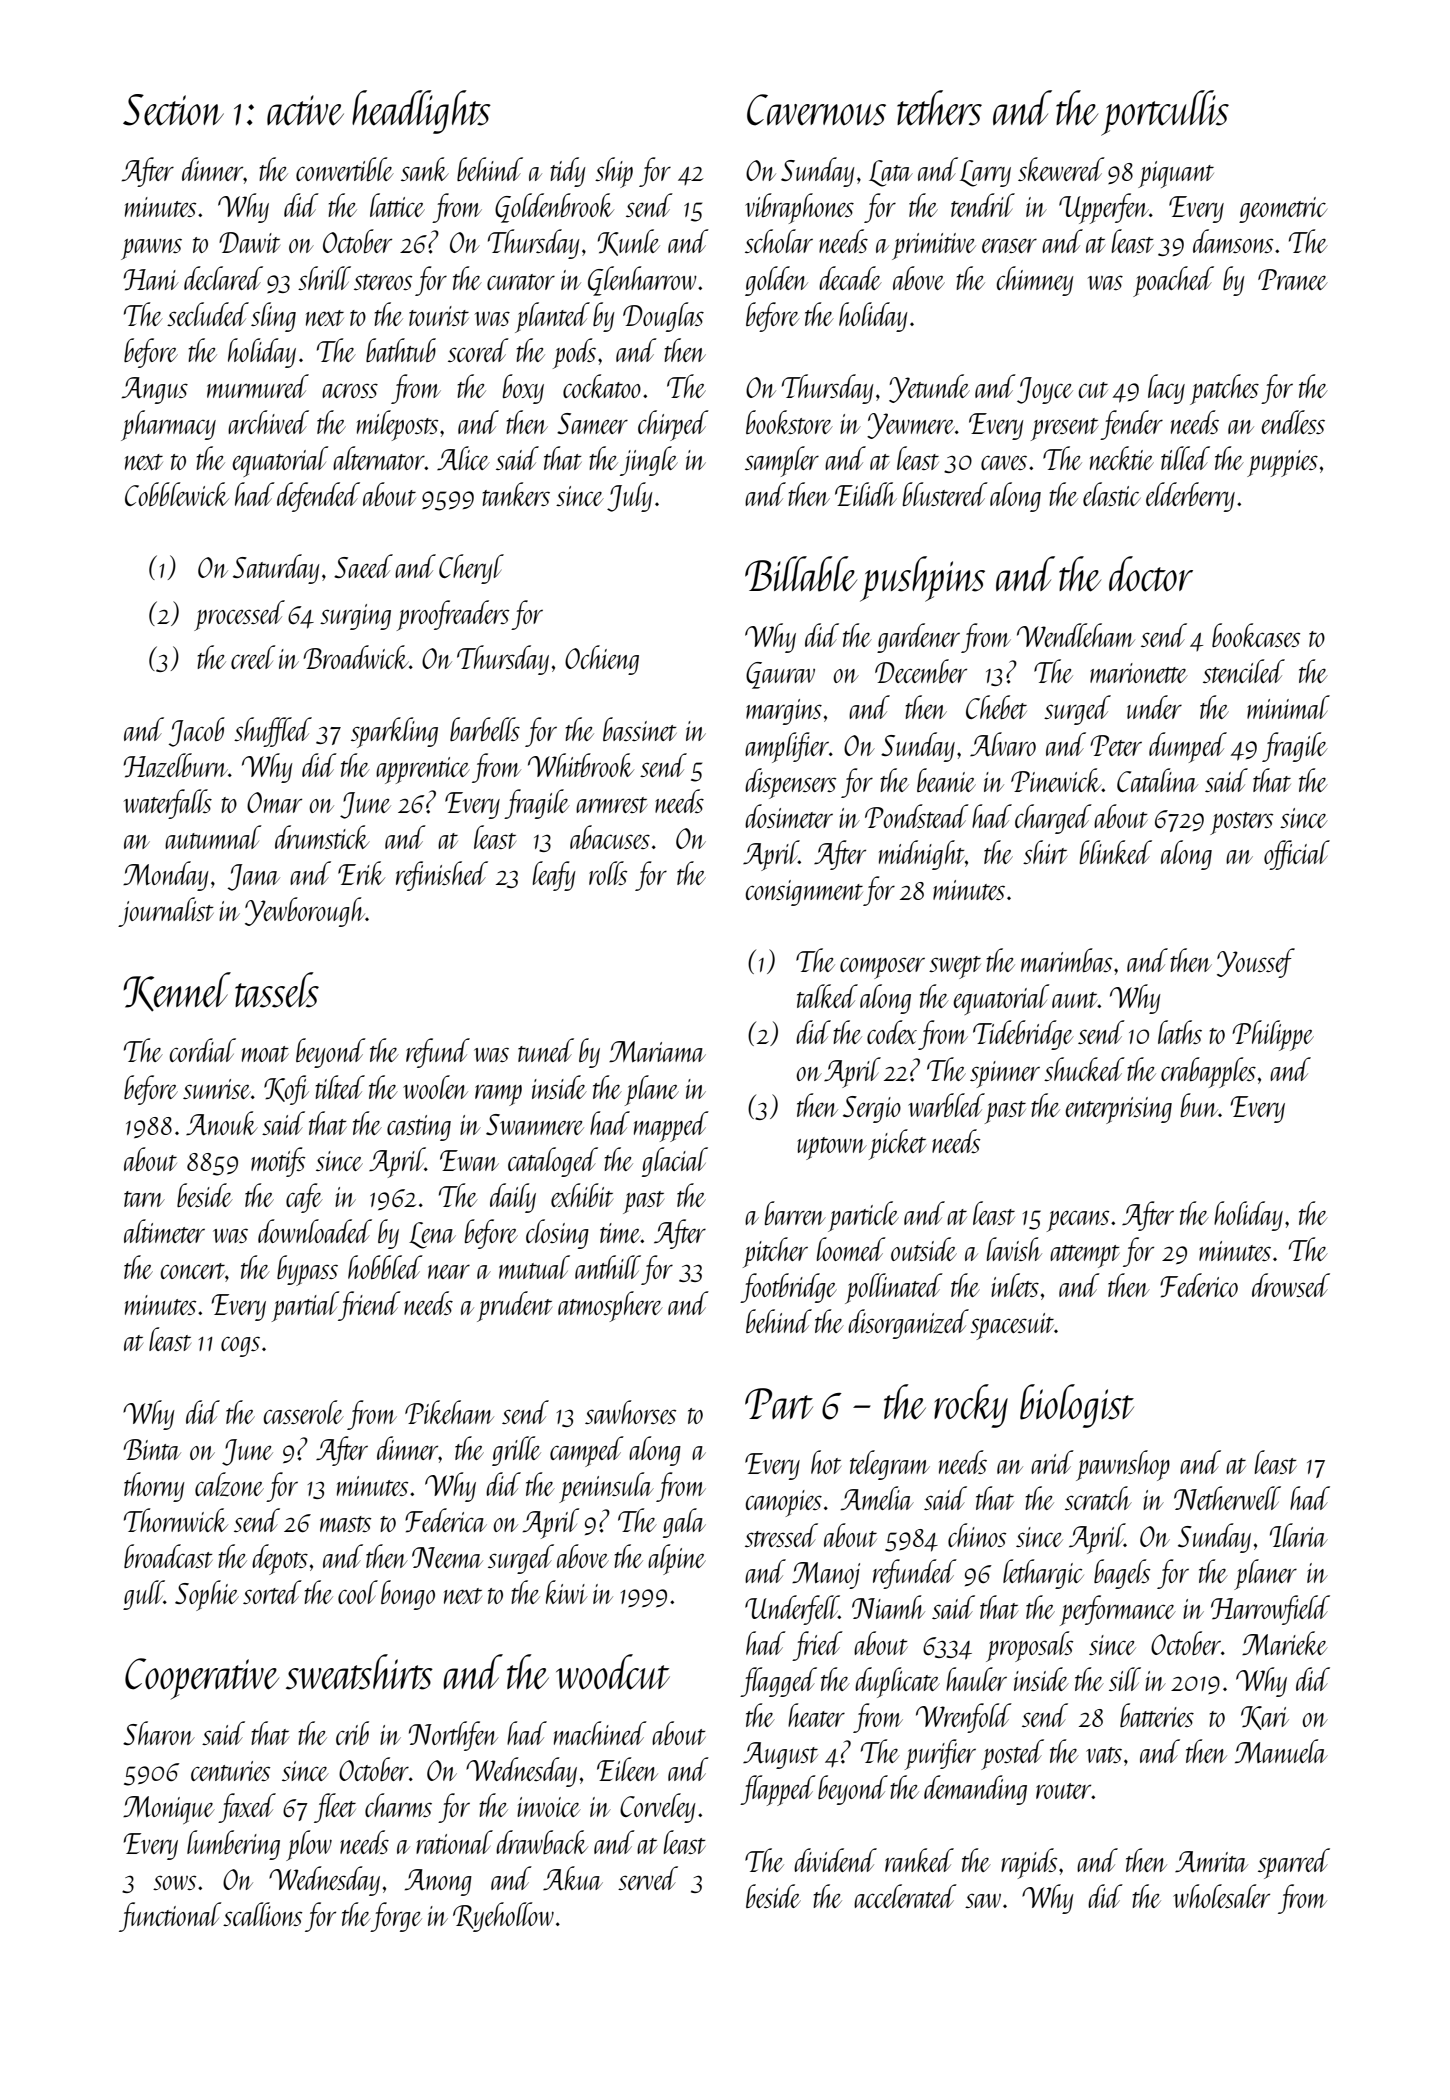 The width and height of the page is (1450, 2100). What do you see at coordinates (159, 1733) in the page?
I see `Sharon` at bounding box center [159, 1733].
